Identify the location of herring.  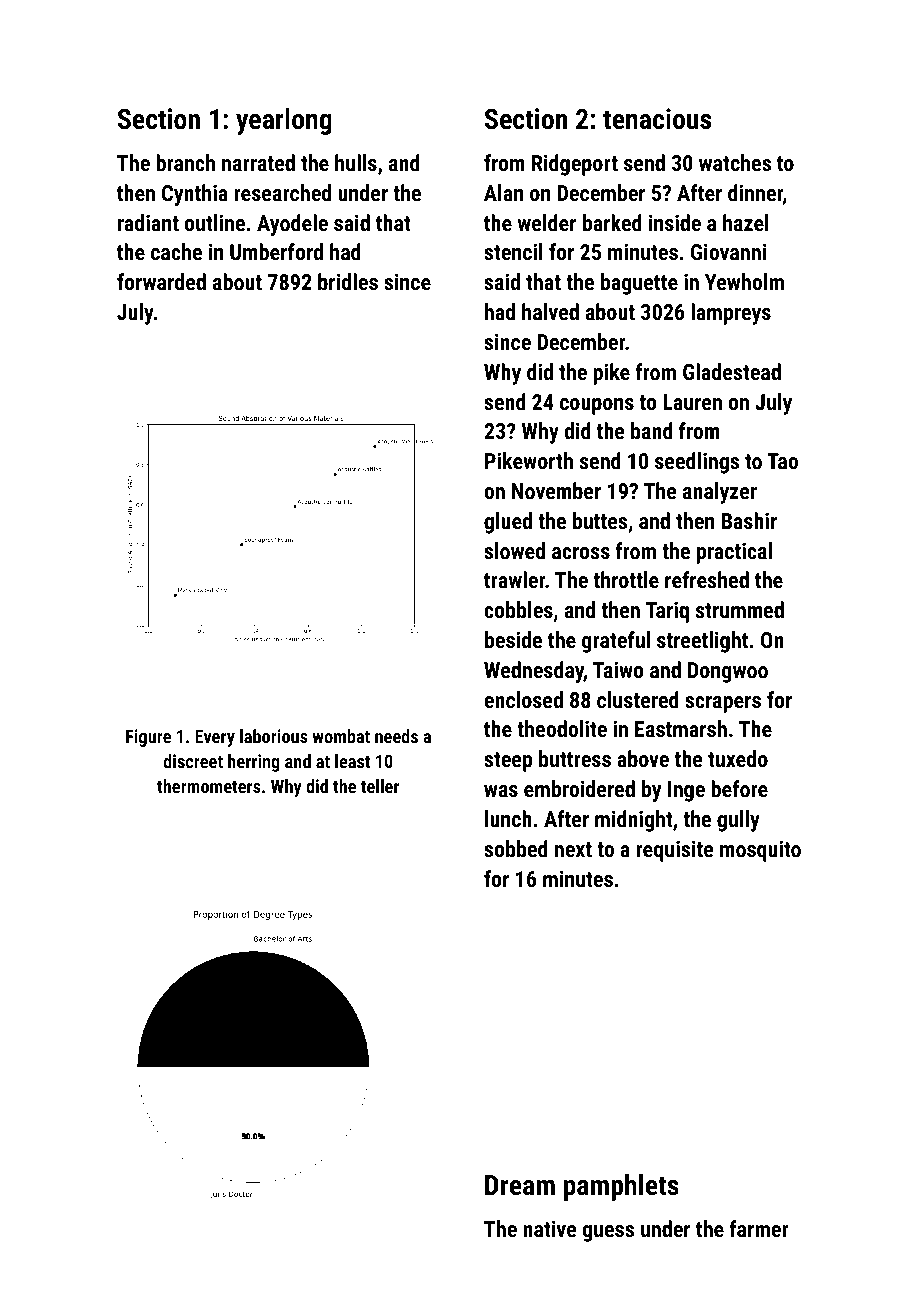
(254, 763).
